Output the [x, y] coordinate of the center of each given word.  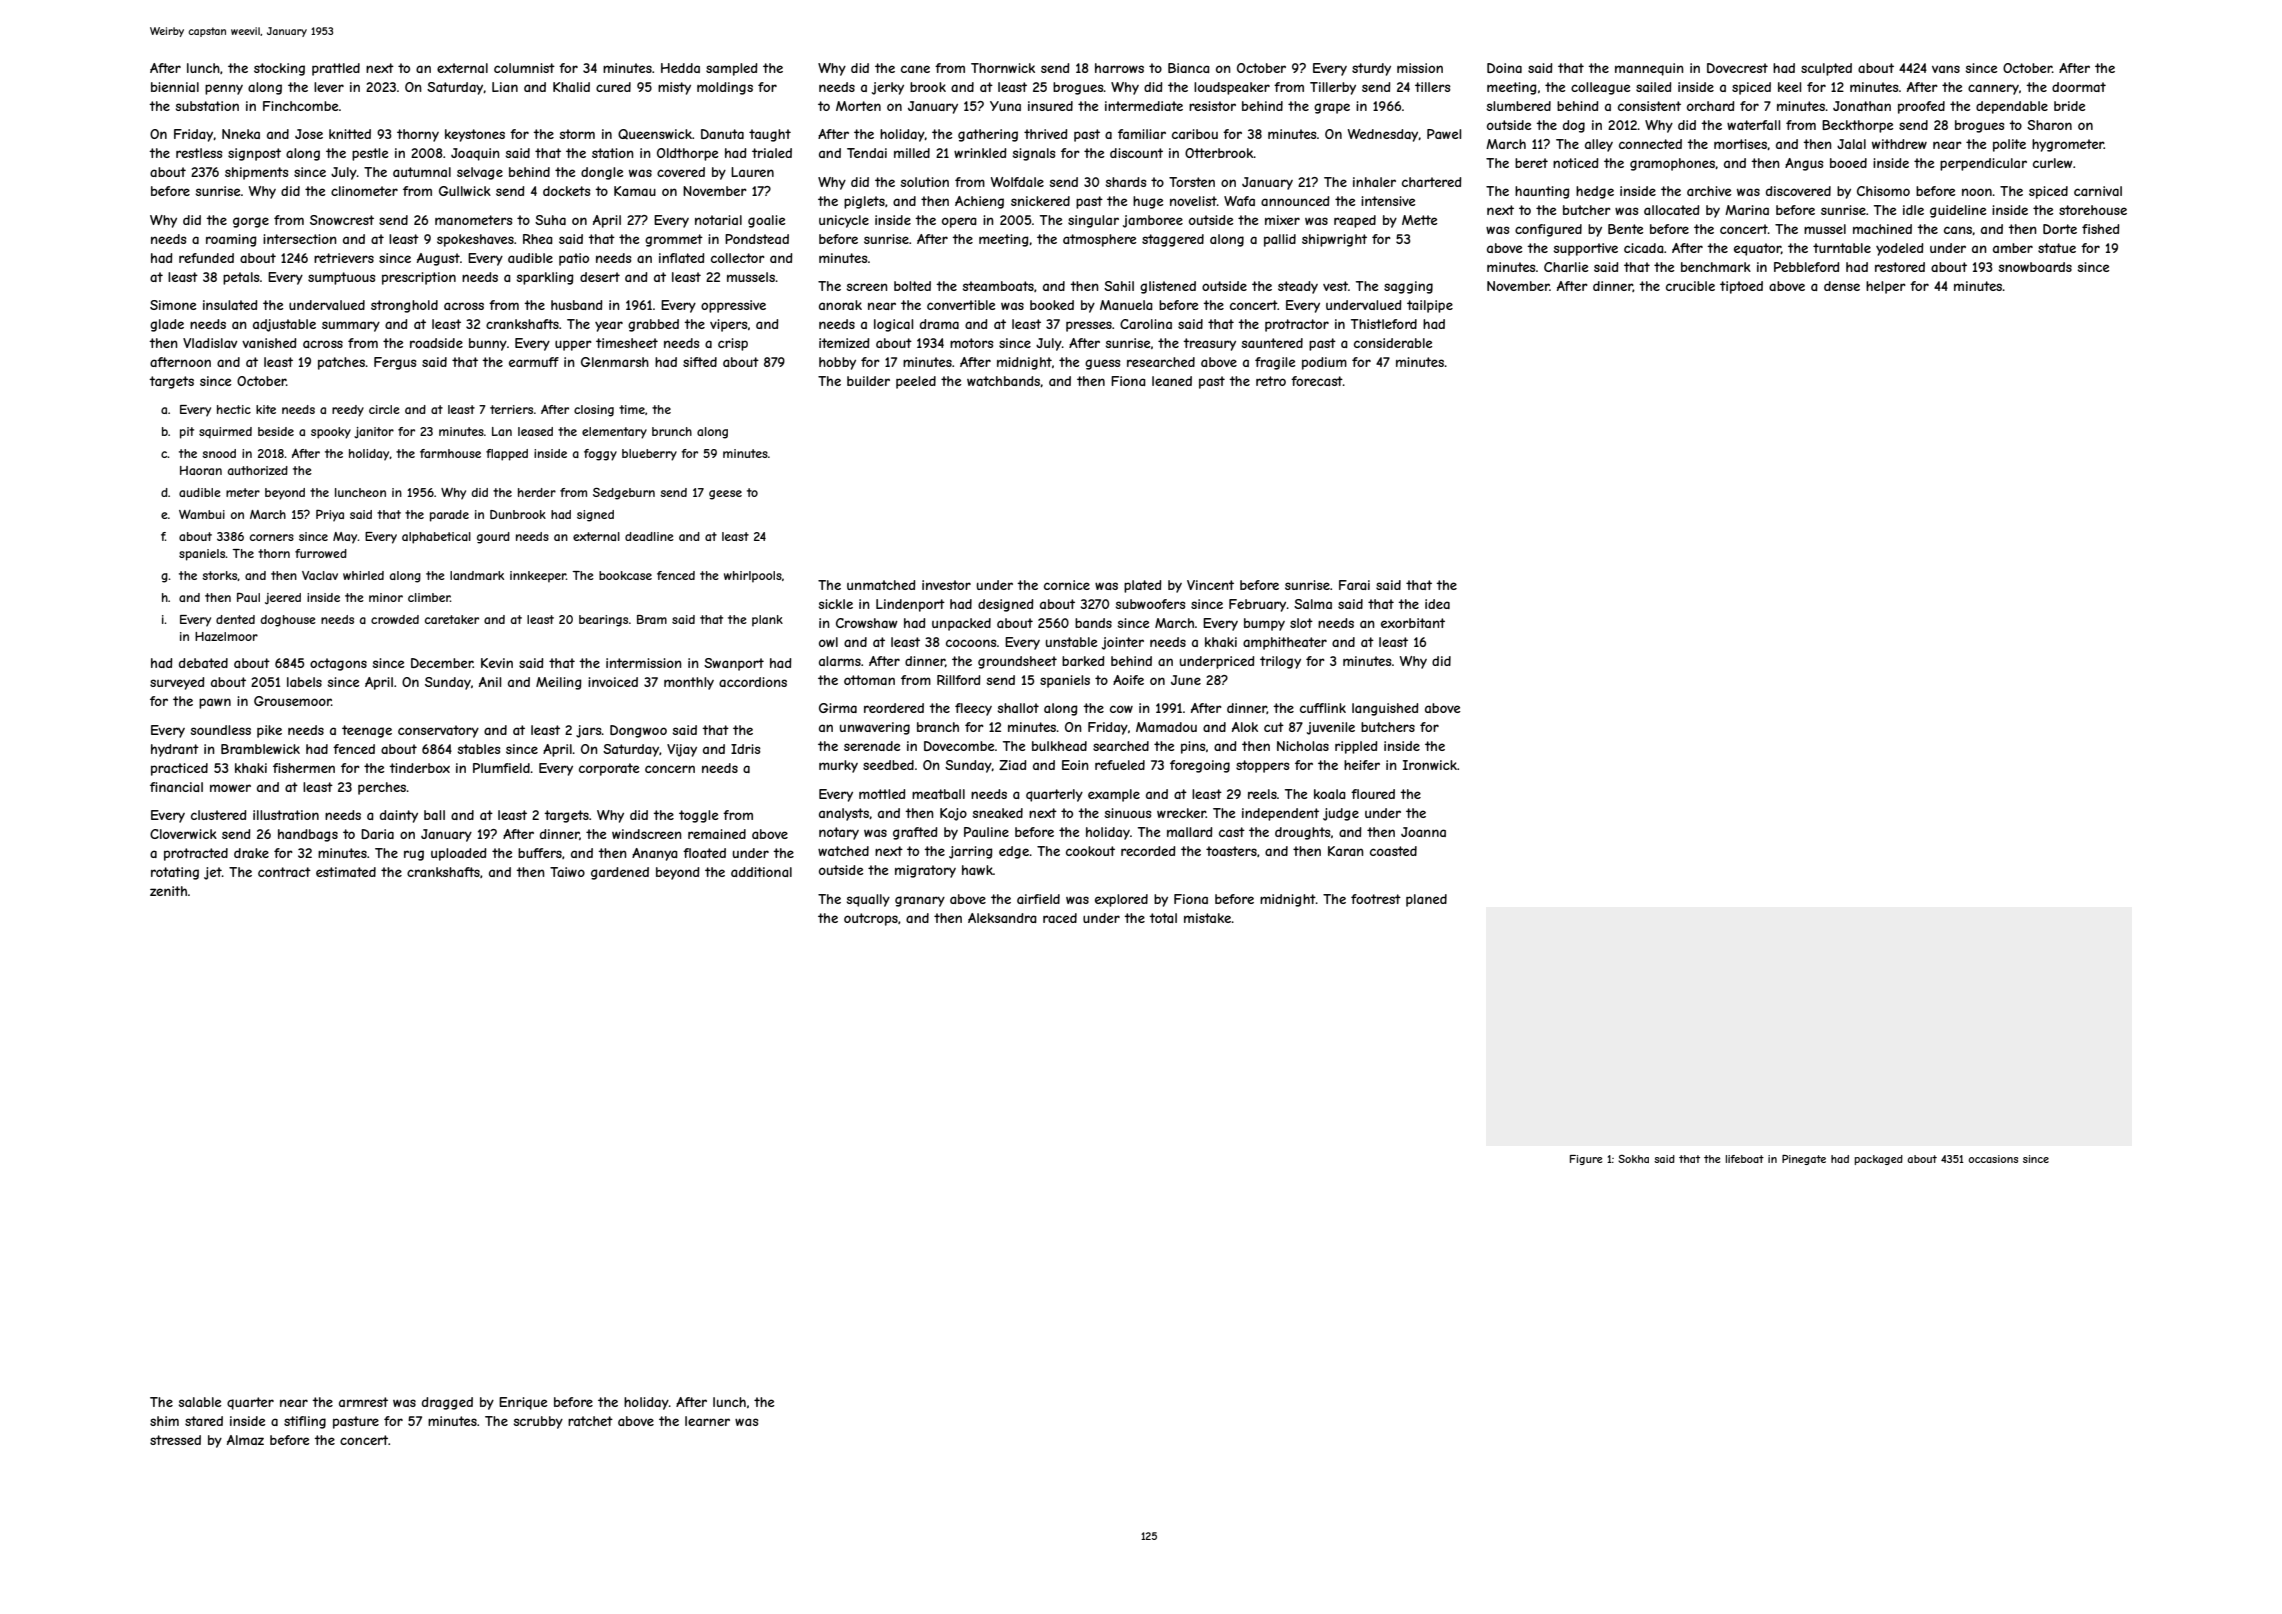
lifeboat [1745, 1159]
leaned [1172, 381]
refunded [206, 258]
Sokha [1633, 1159]
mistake [1207, 918]
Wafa [1239, 201]
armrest [363, 1402]
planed [1426, 900]
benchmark [1716, 267]
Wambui [202, 514]
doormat [2079, 87]
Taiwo [567, 872]
